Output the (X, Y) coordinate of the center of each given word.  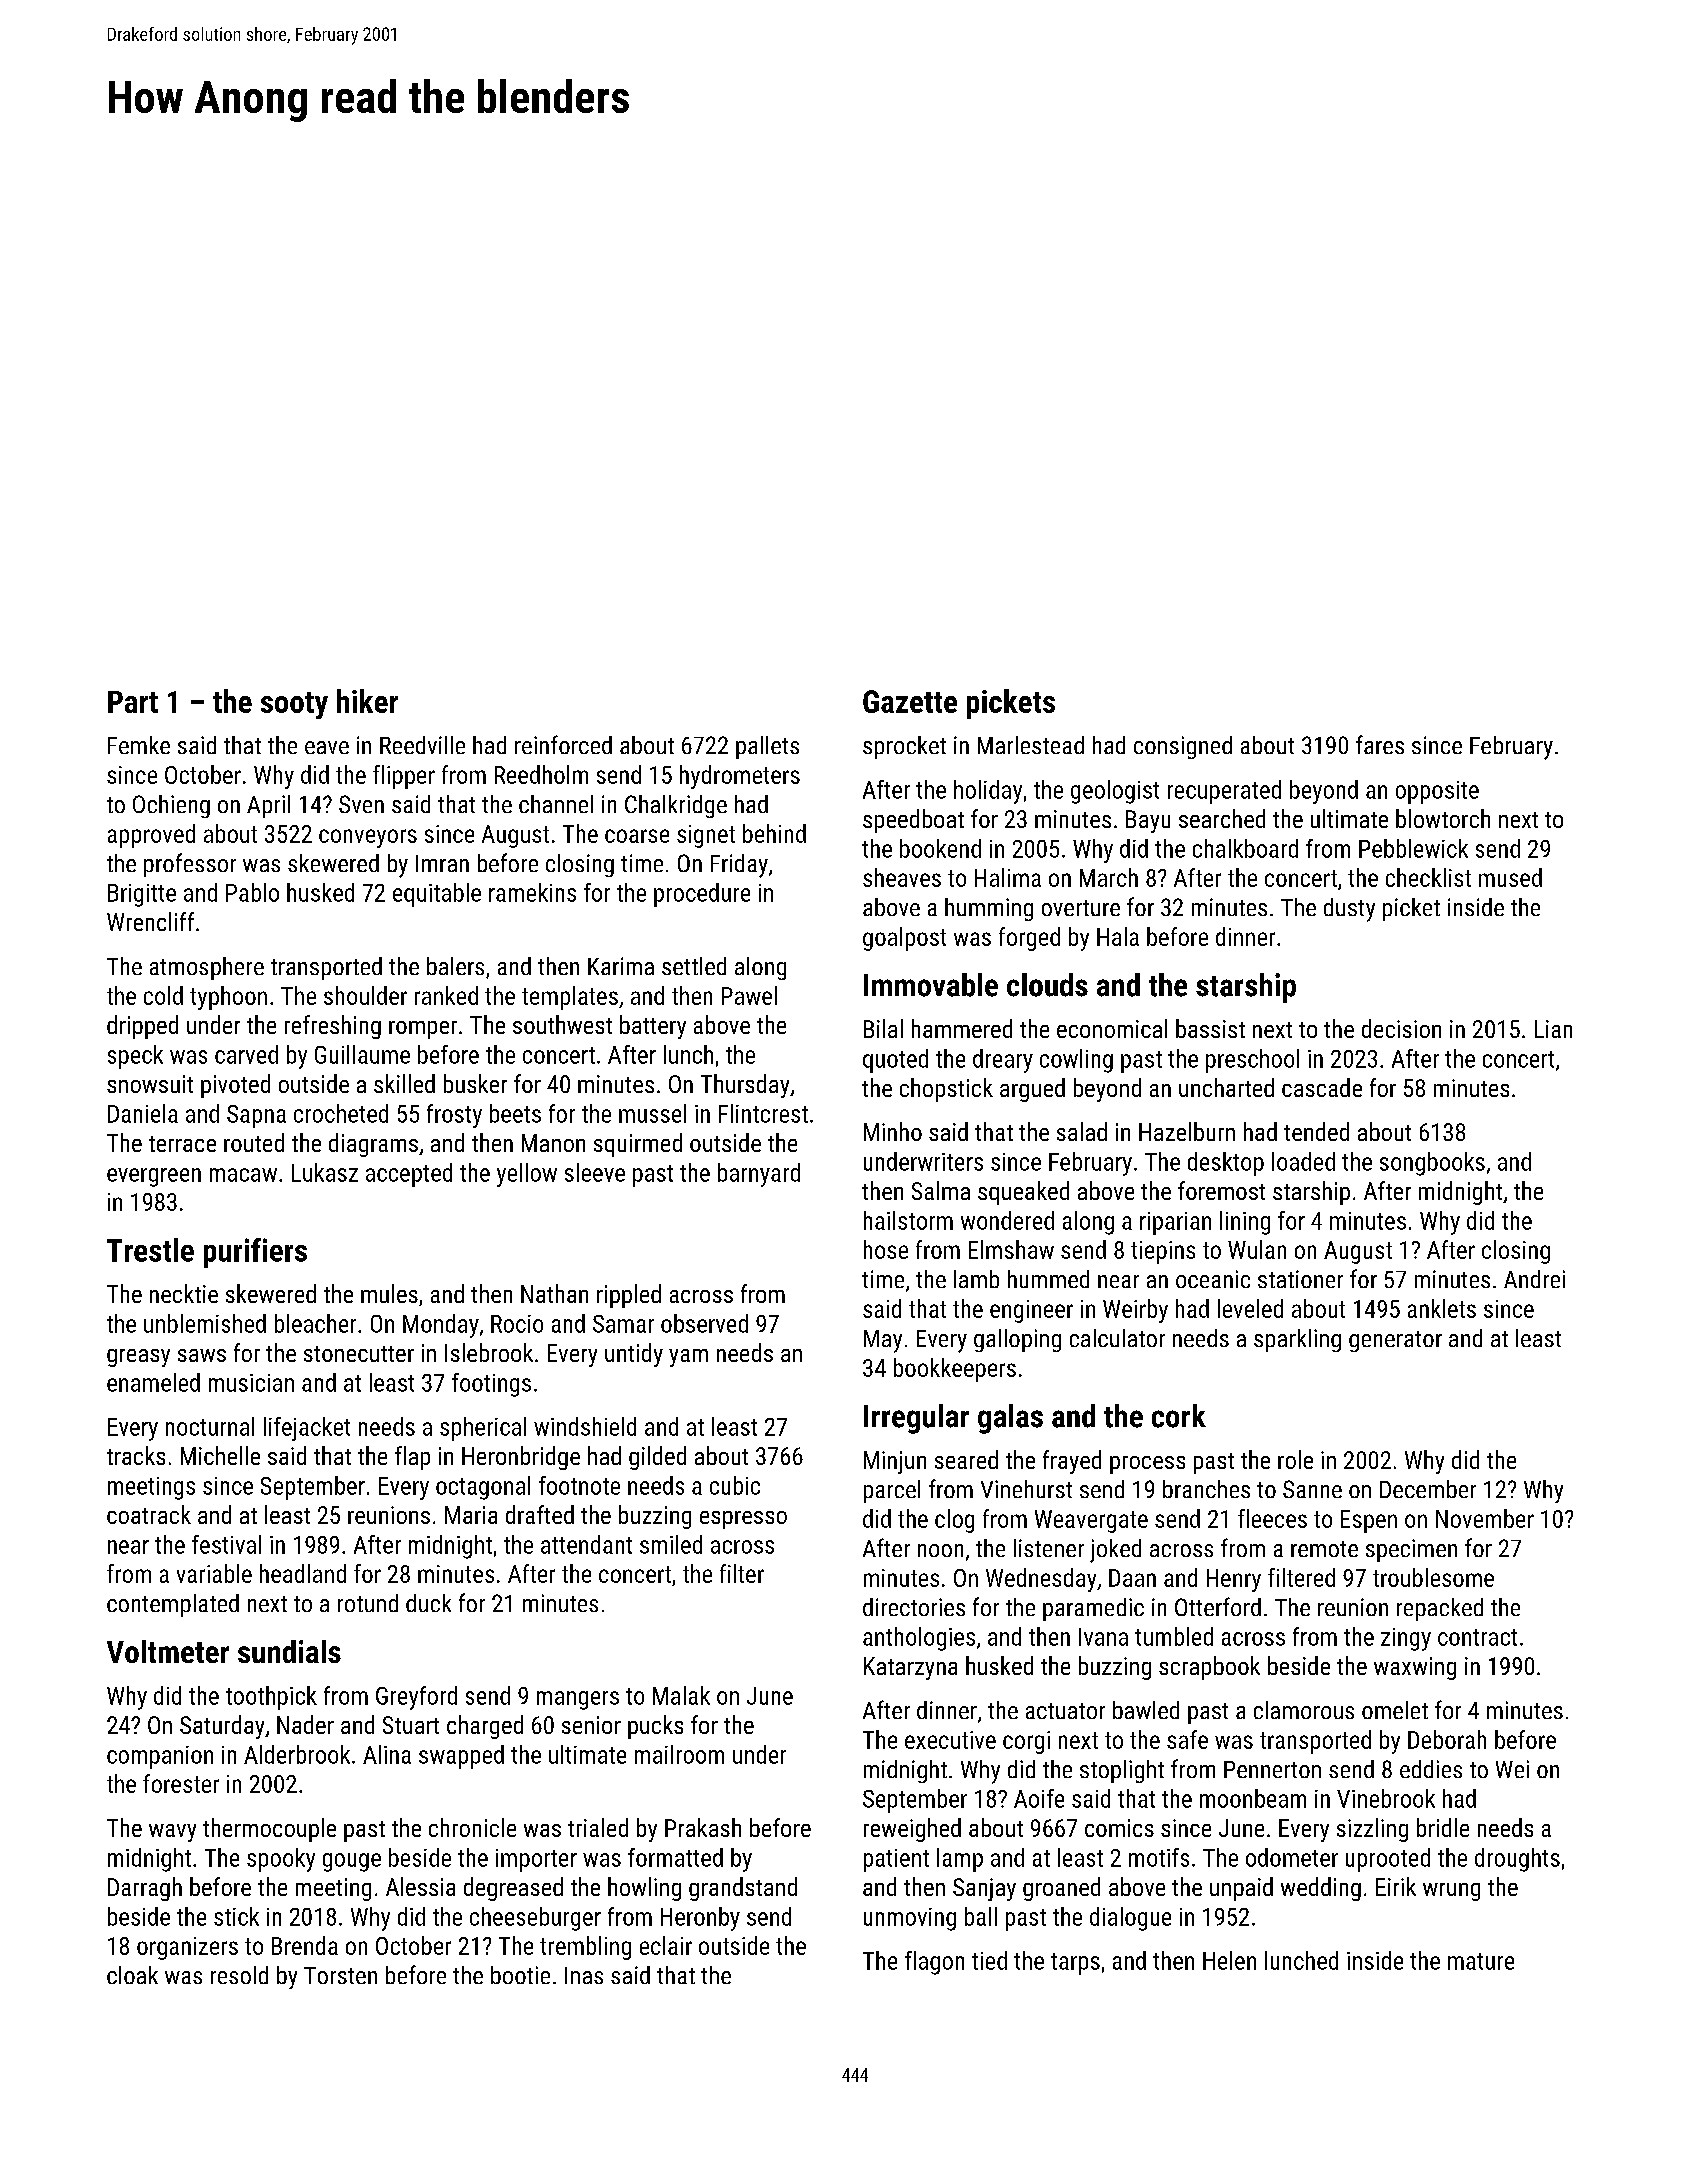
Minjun (895, 1462)
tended (1316, 1131)
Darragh (145, 1889)
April (268, 806)
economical (1112, 1028)
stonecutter (359, 1354)
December (1428, 1489)
